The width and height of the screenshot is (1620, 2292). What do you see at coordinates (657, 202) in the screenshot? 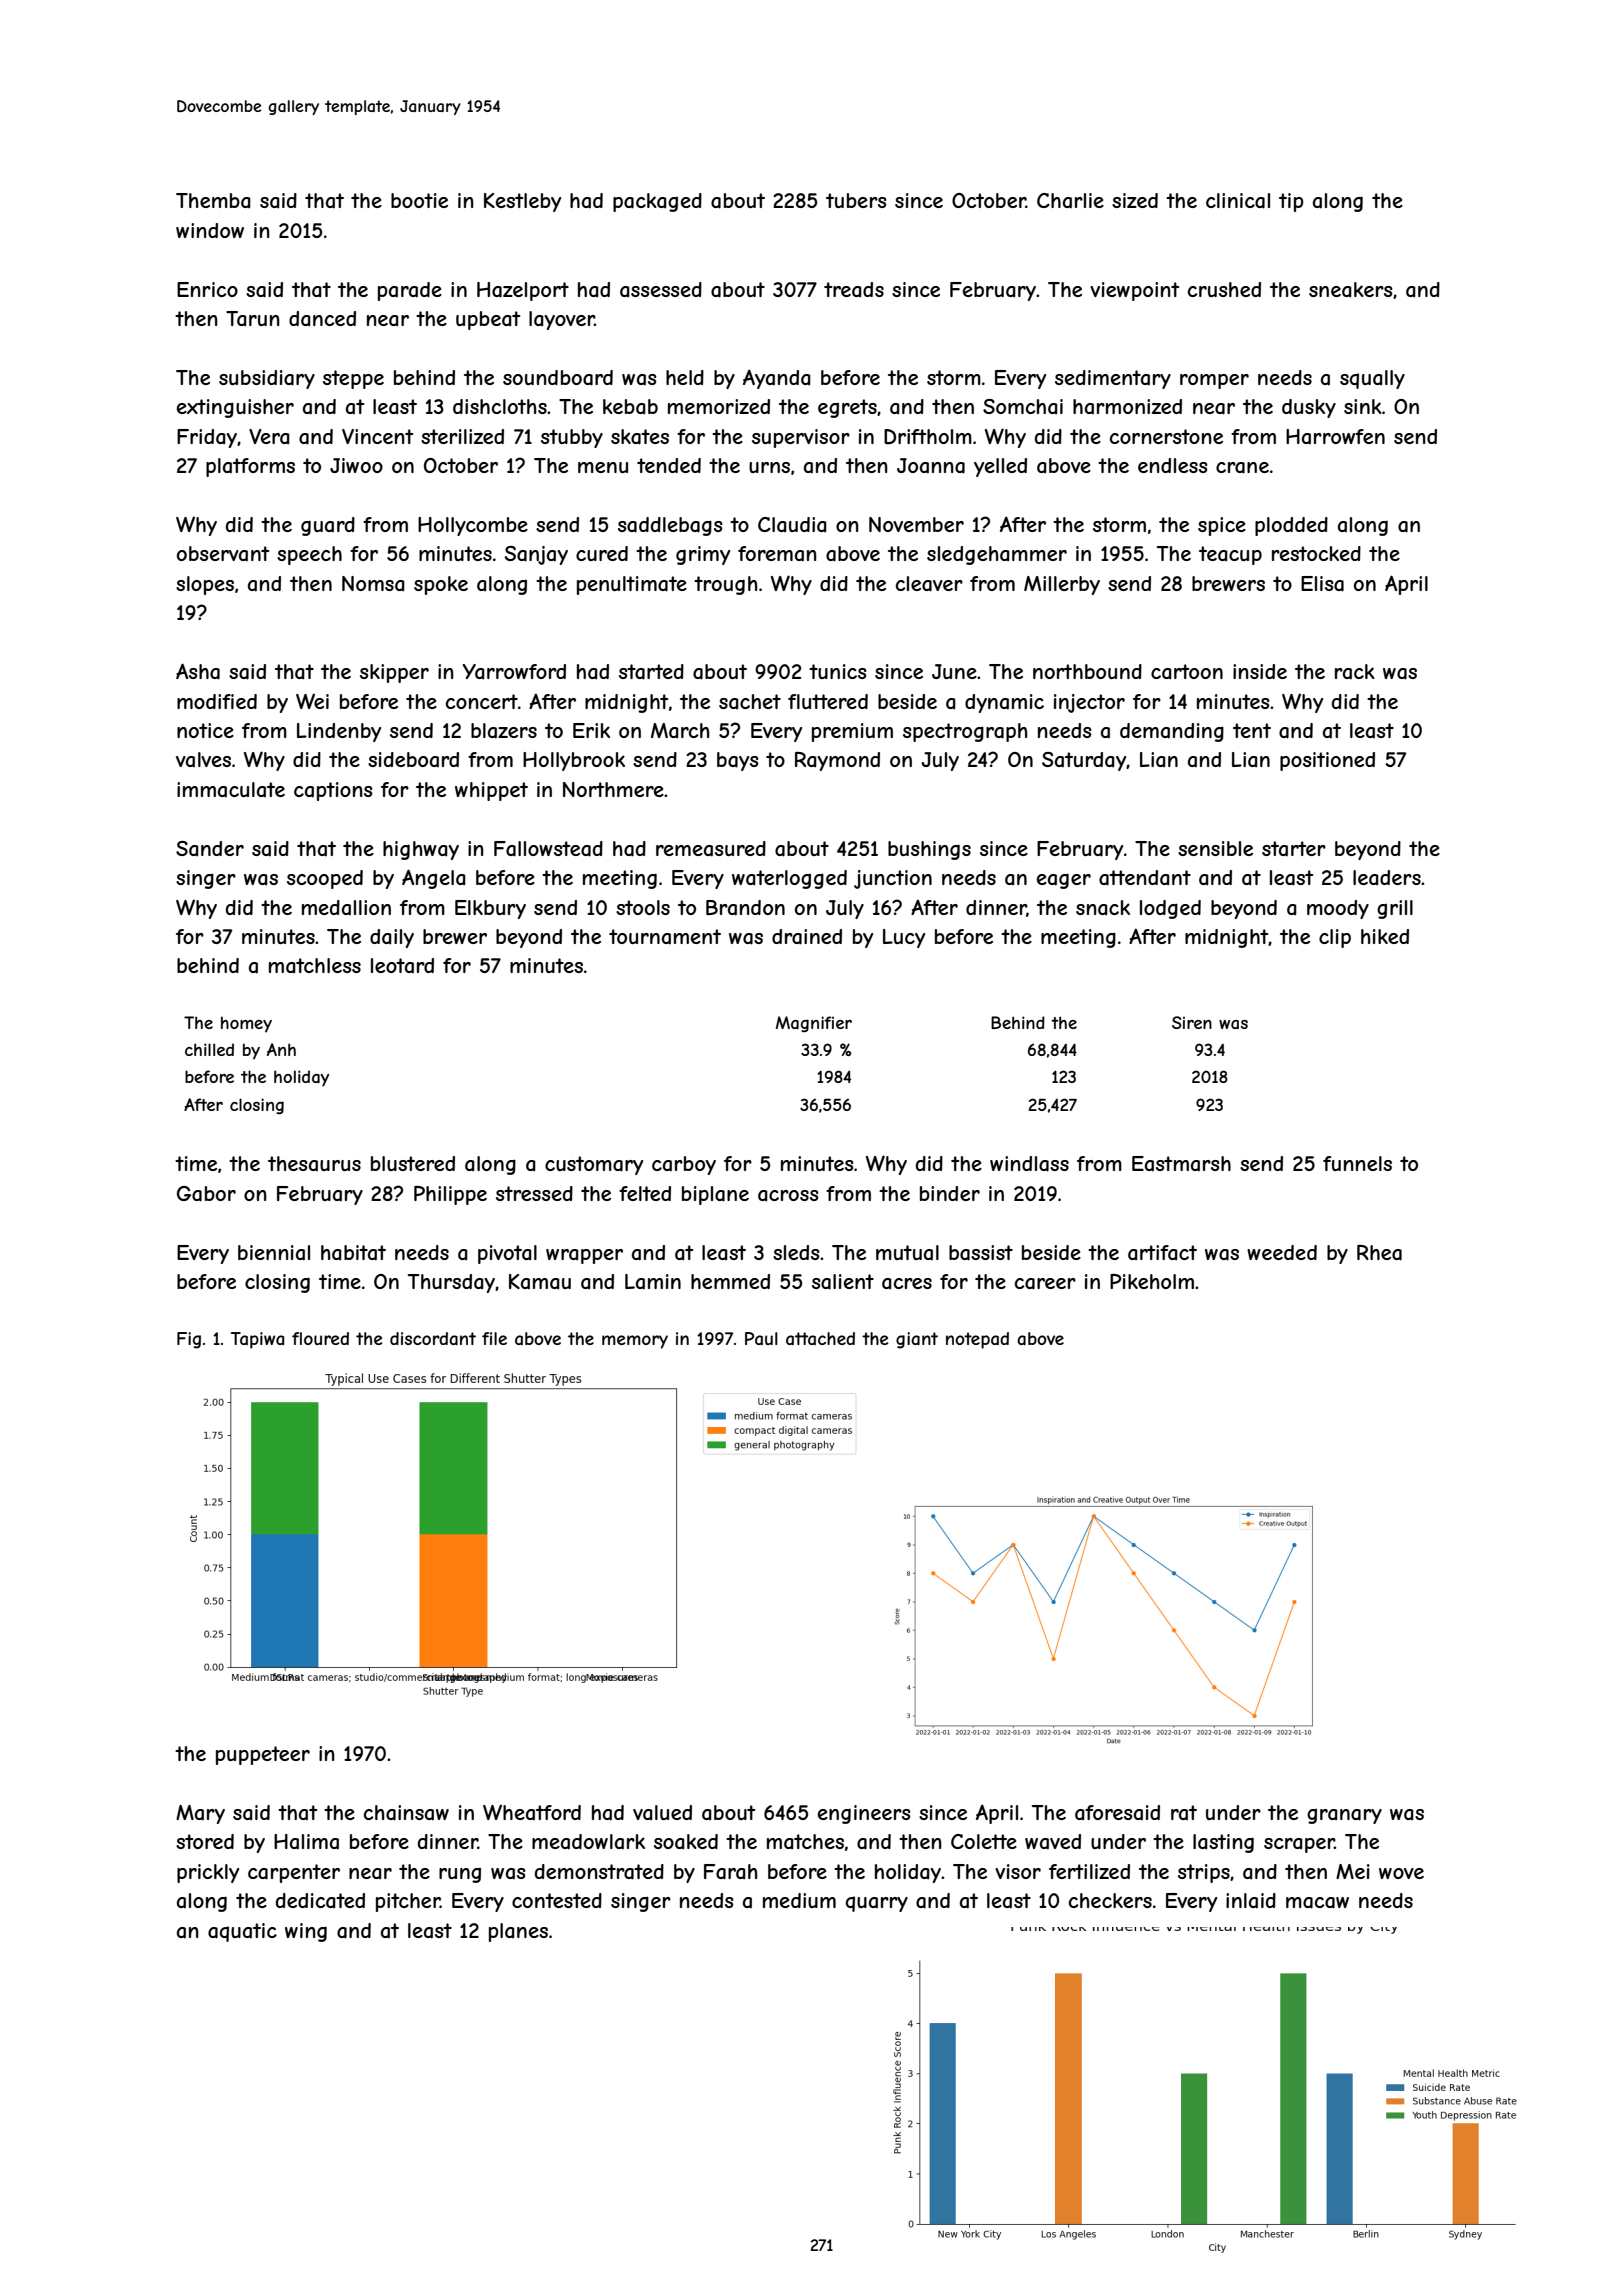
I see `packaged` at bounding box center [657, 202].
